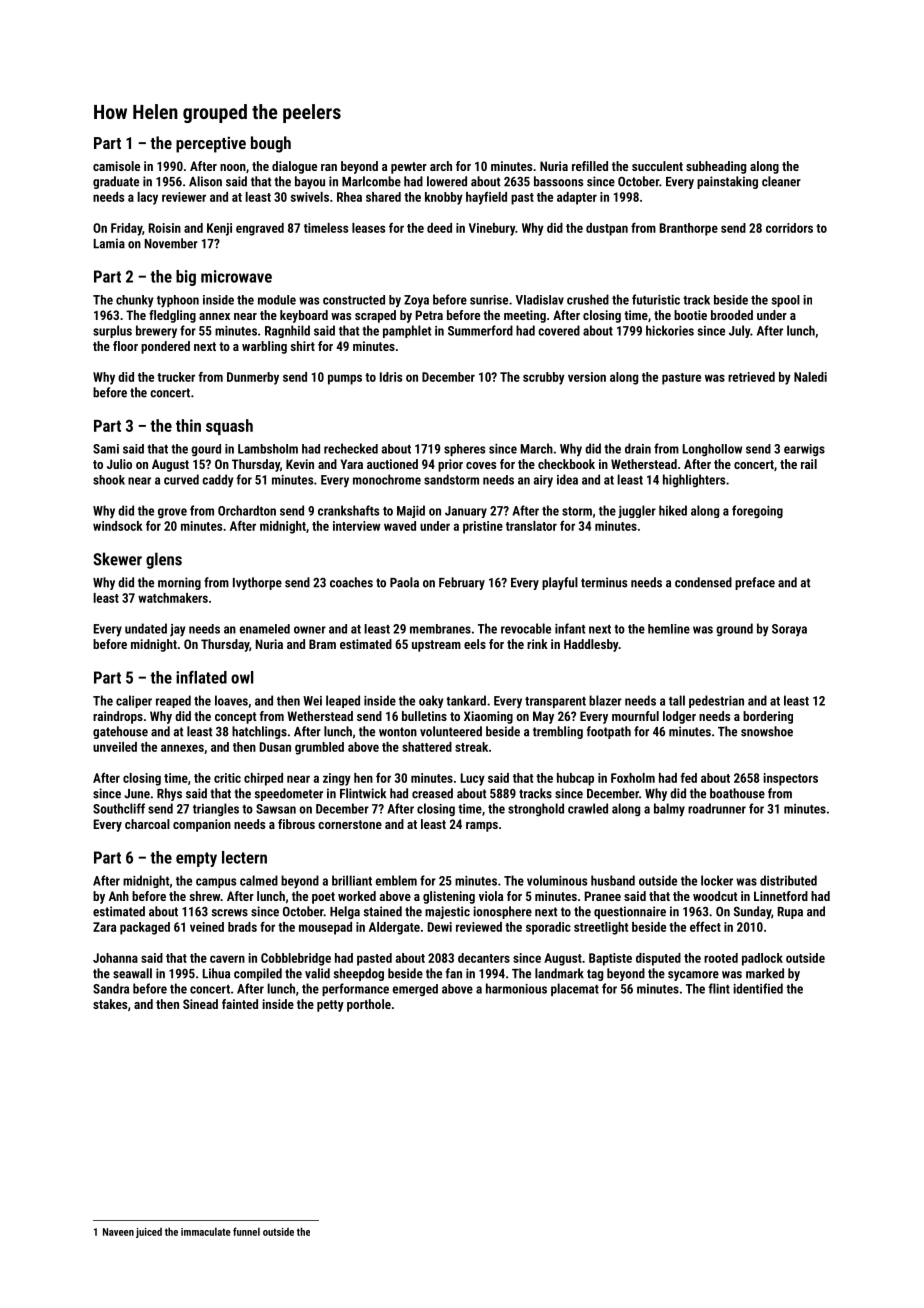 The width and height of the screenshot is (924, 1308). What do you see at coordinates (588, 299) in the screenshot?
I see `crushed` at bounding box center [588, 299].
